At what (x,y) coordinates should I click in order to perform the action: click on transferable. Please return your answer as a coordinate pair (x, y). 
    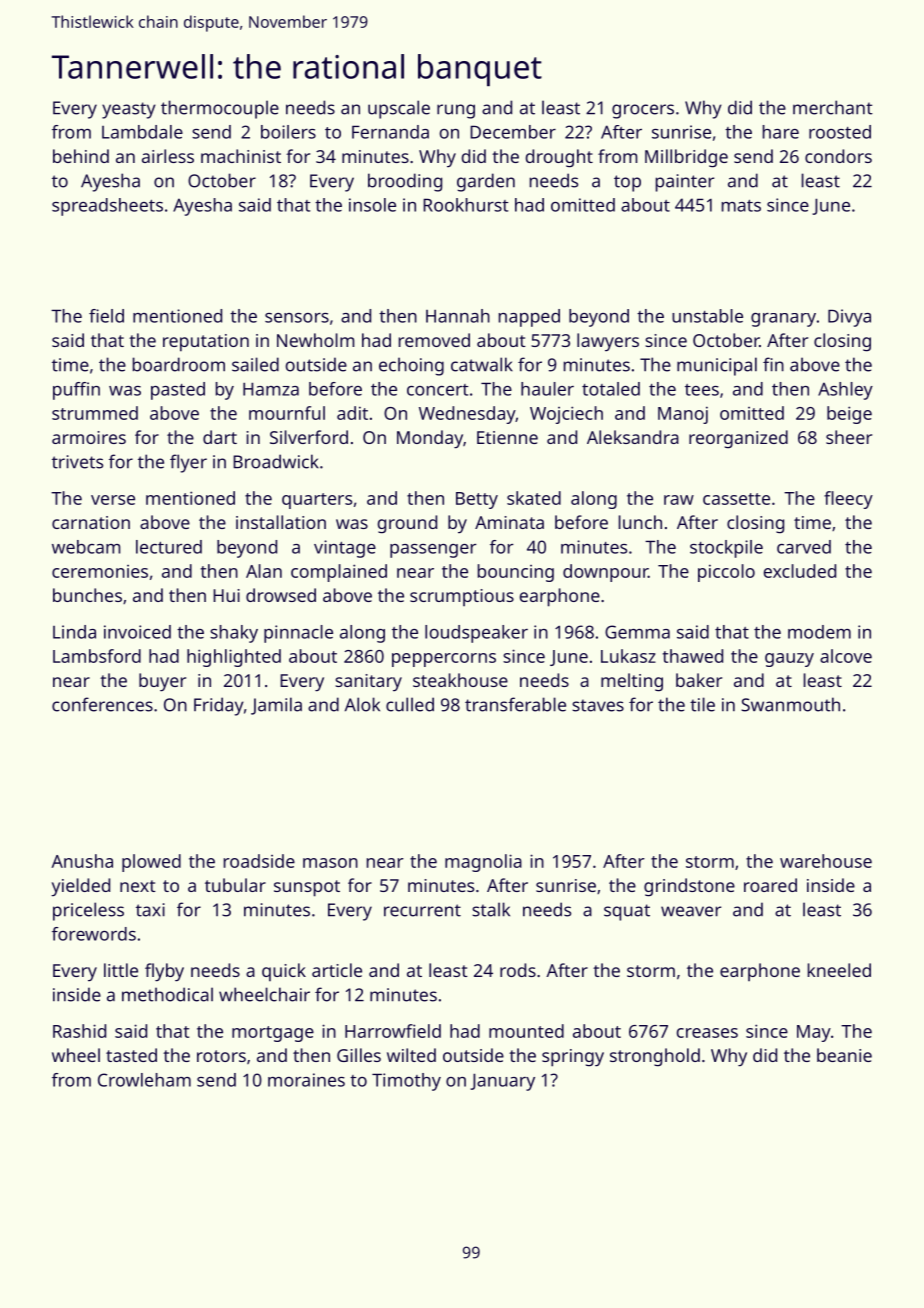
    Looking at the image, I should click on (515, 704).
